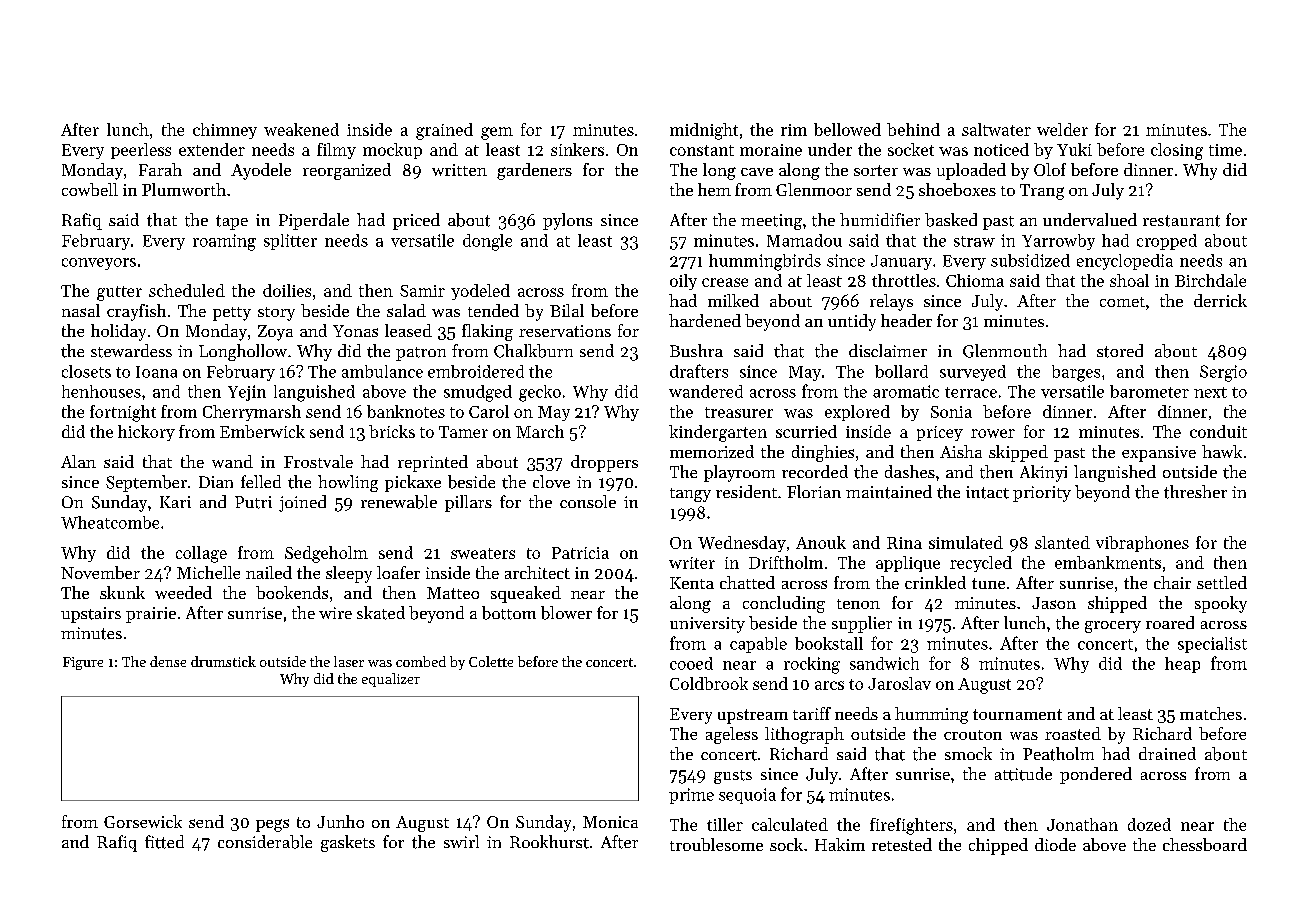 The height and width of the screenshot is (924, 1308). I want to click on capable, so click(758, 645).
